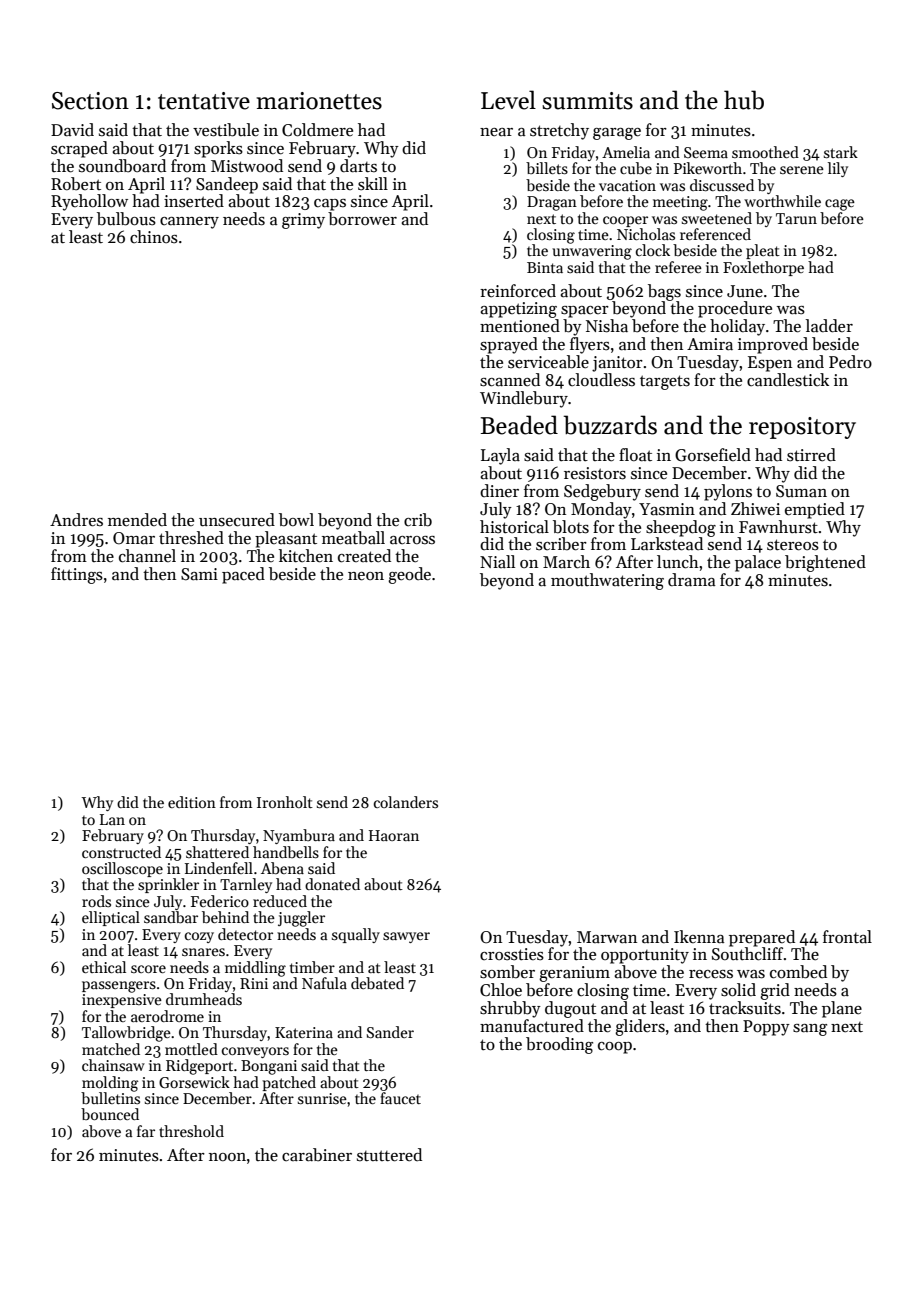  I want to click on prepared, so click(762, 938).
